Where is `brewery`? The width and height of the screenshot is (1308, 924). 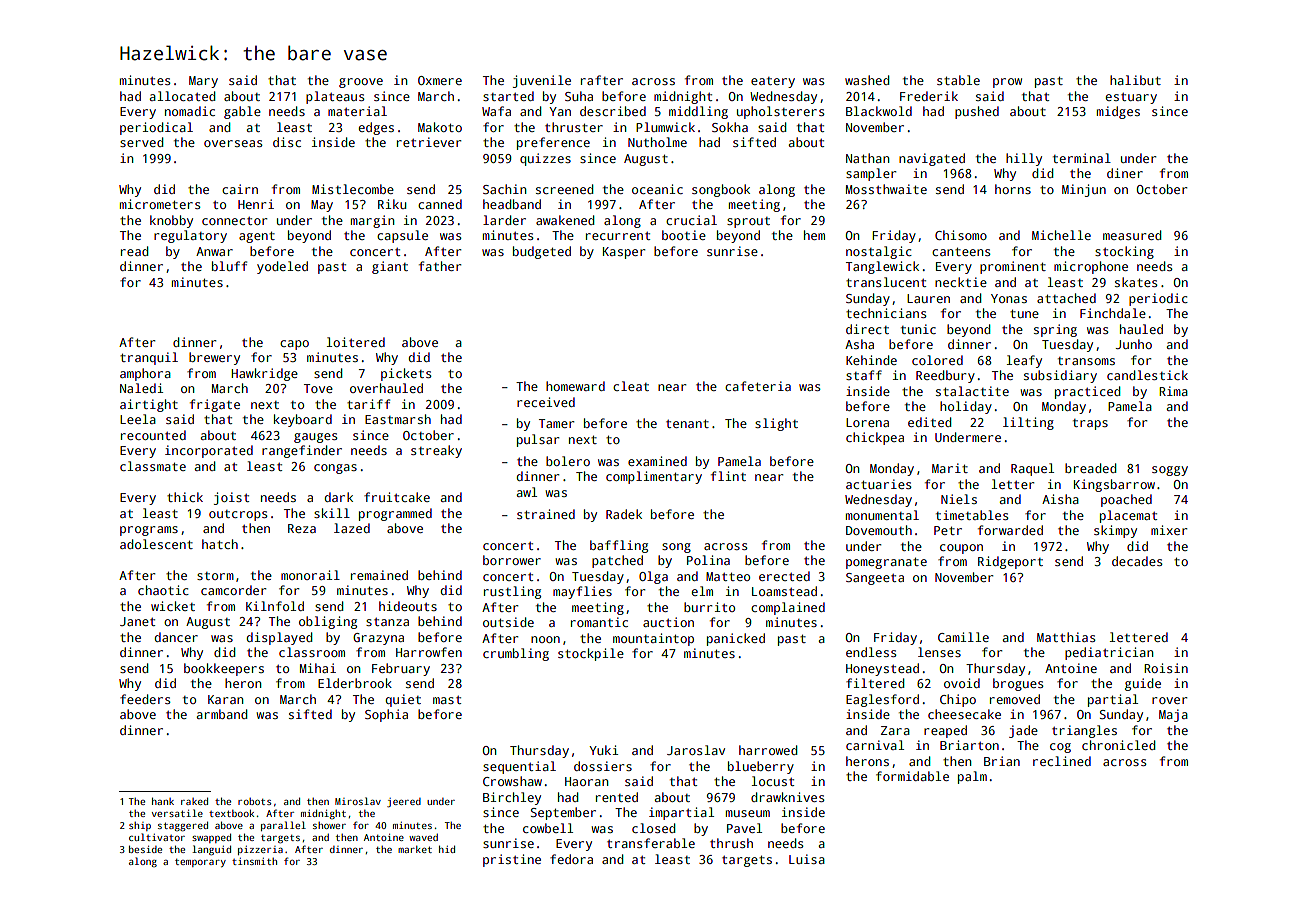
brewery is located at coordinates (214, 358).
